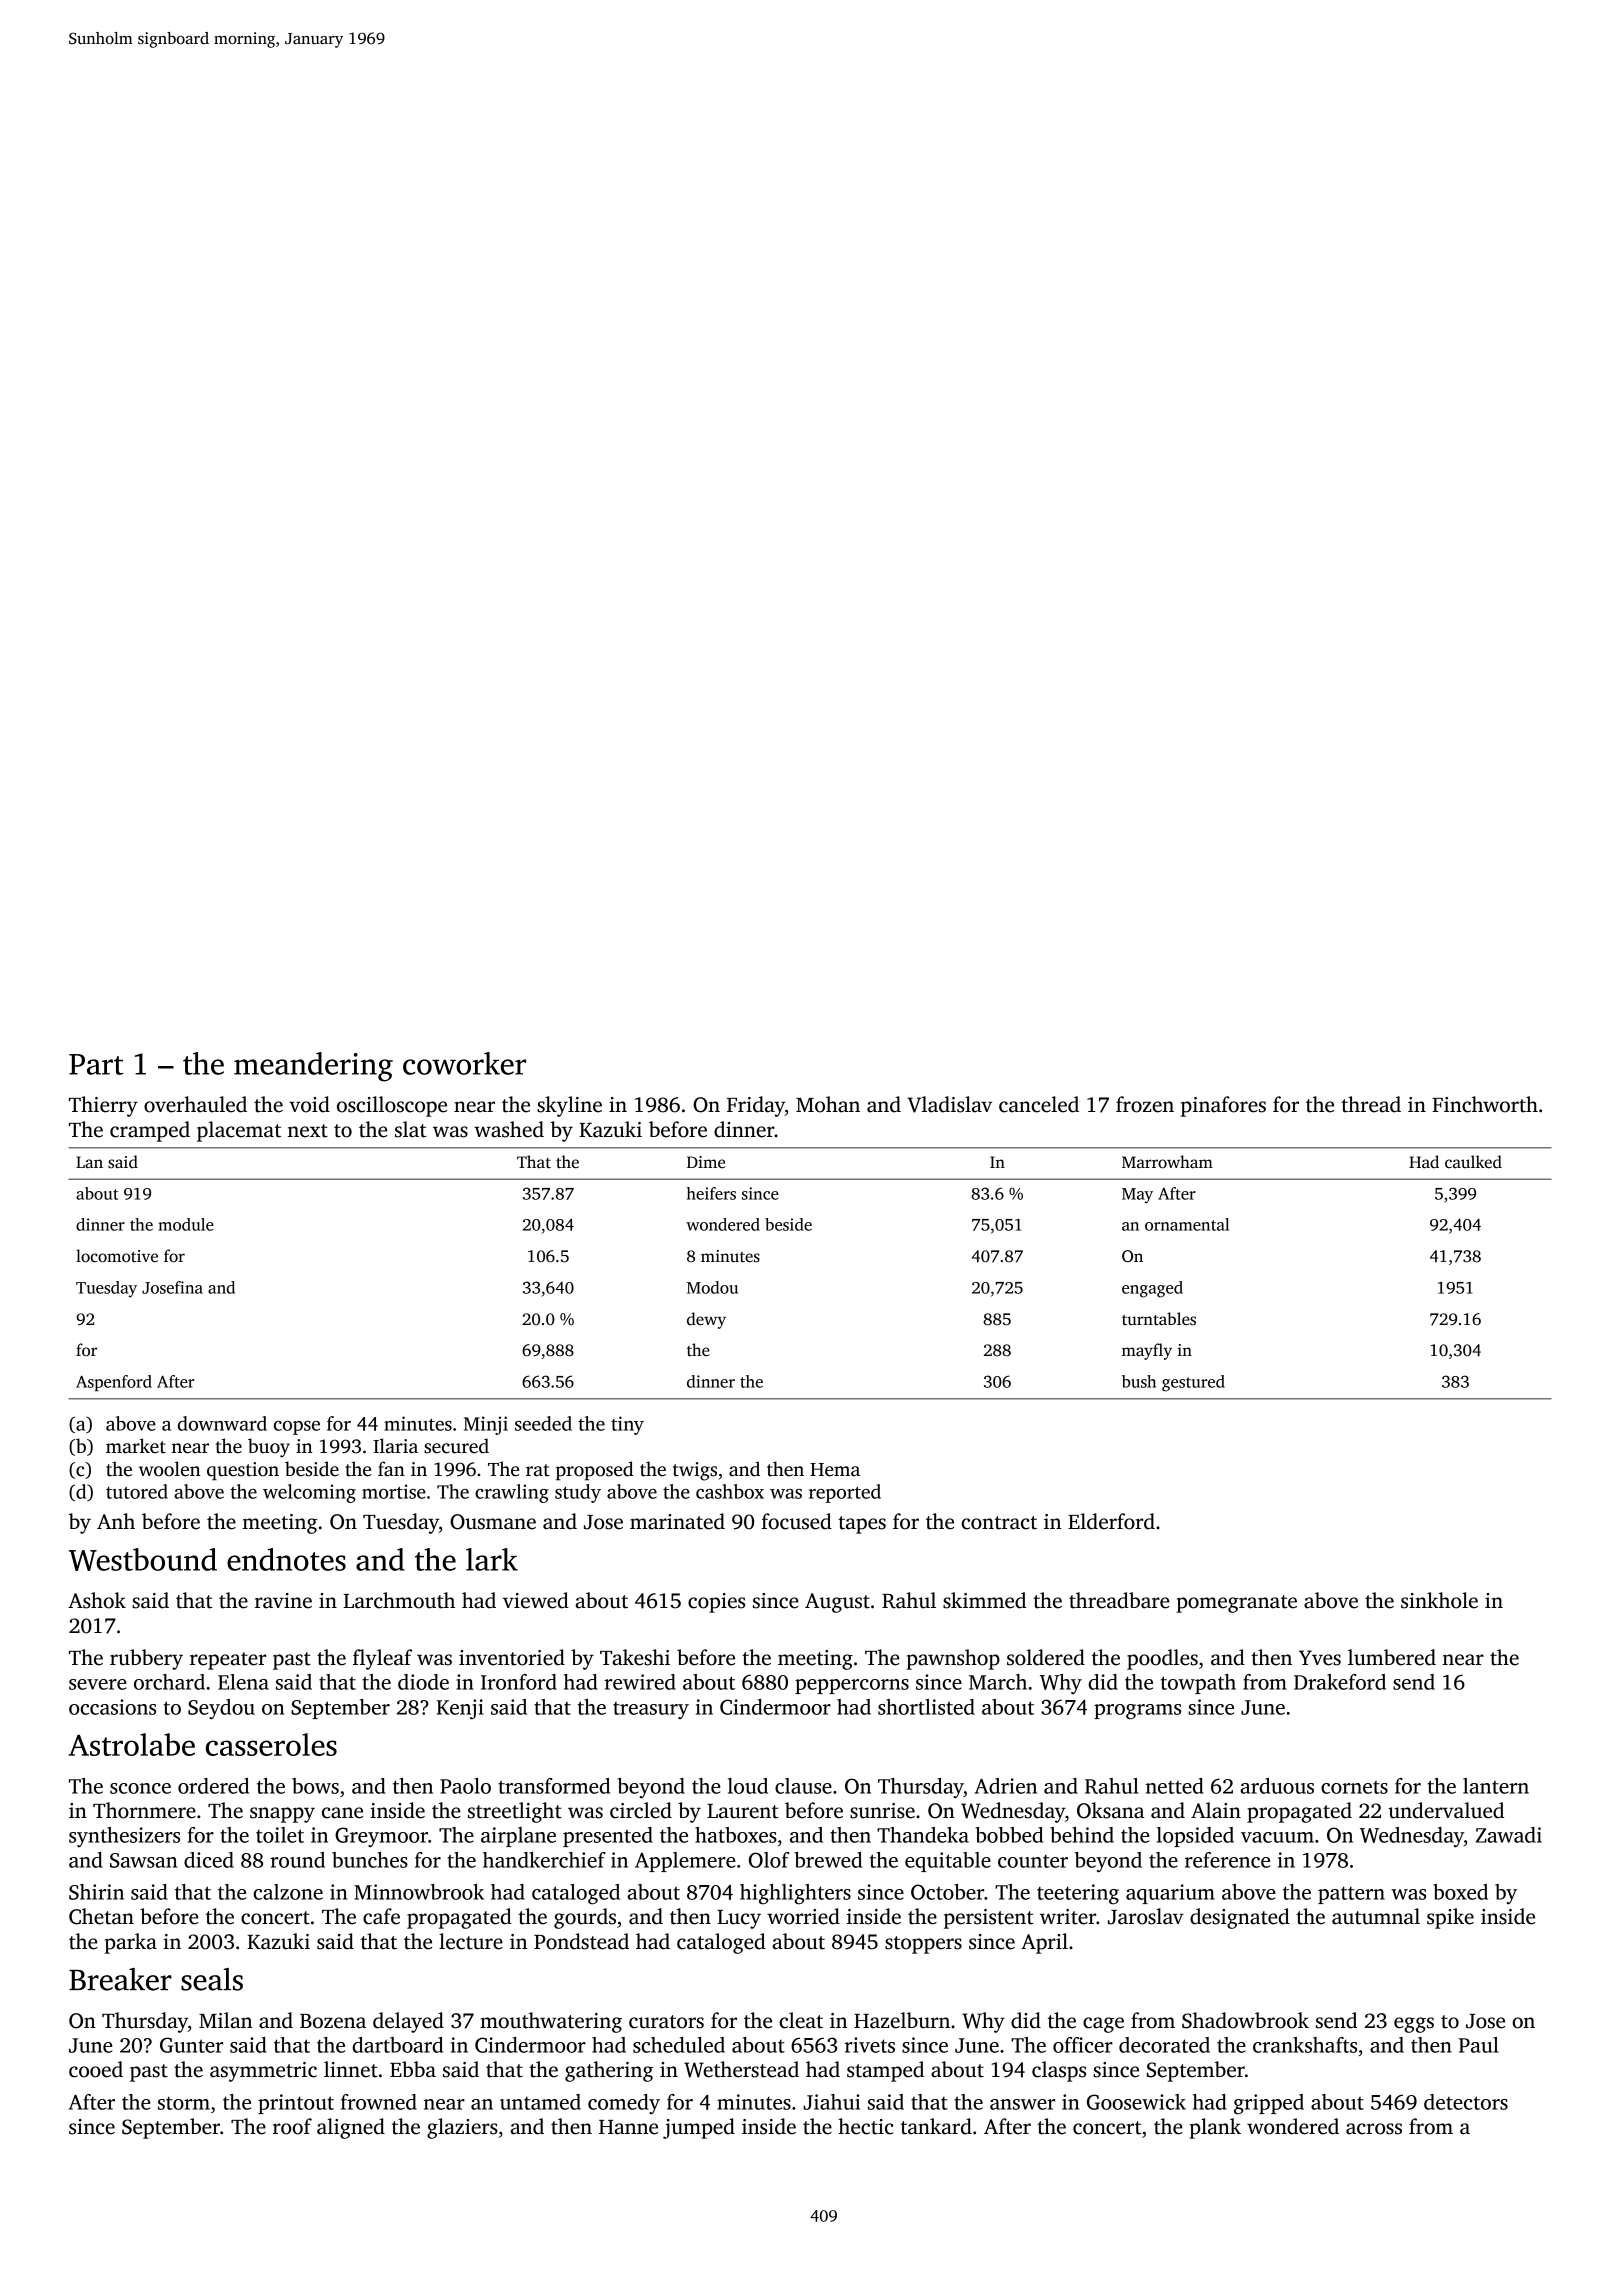 This image has width=1620, height=2292. I want to click on caulked, so click(1473, 1162).
